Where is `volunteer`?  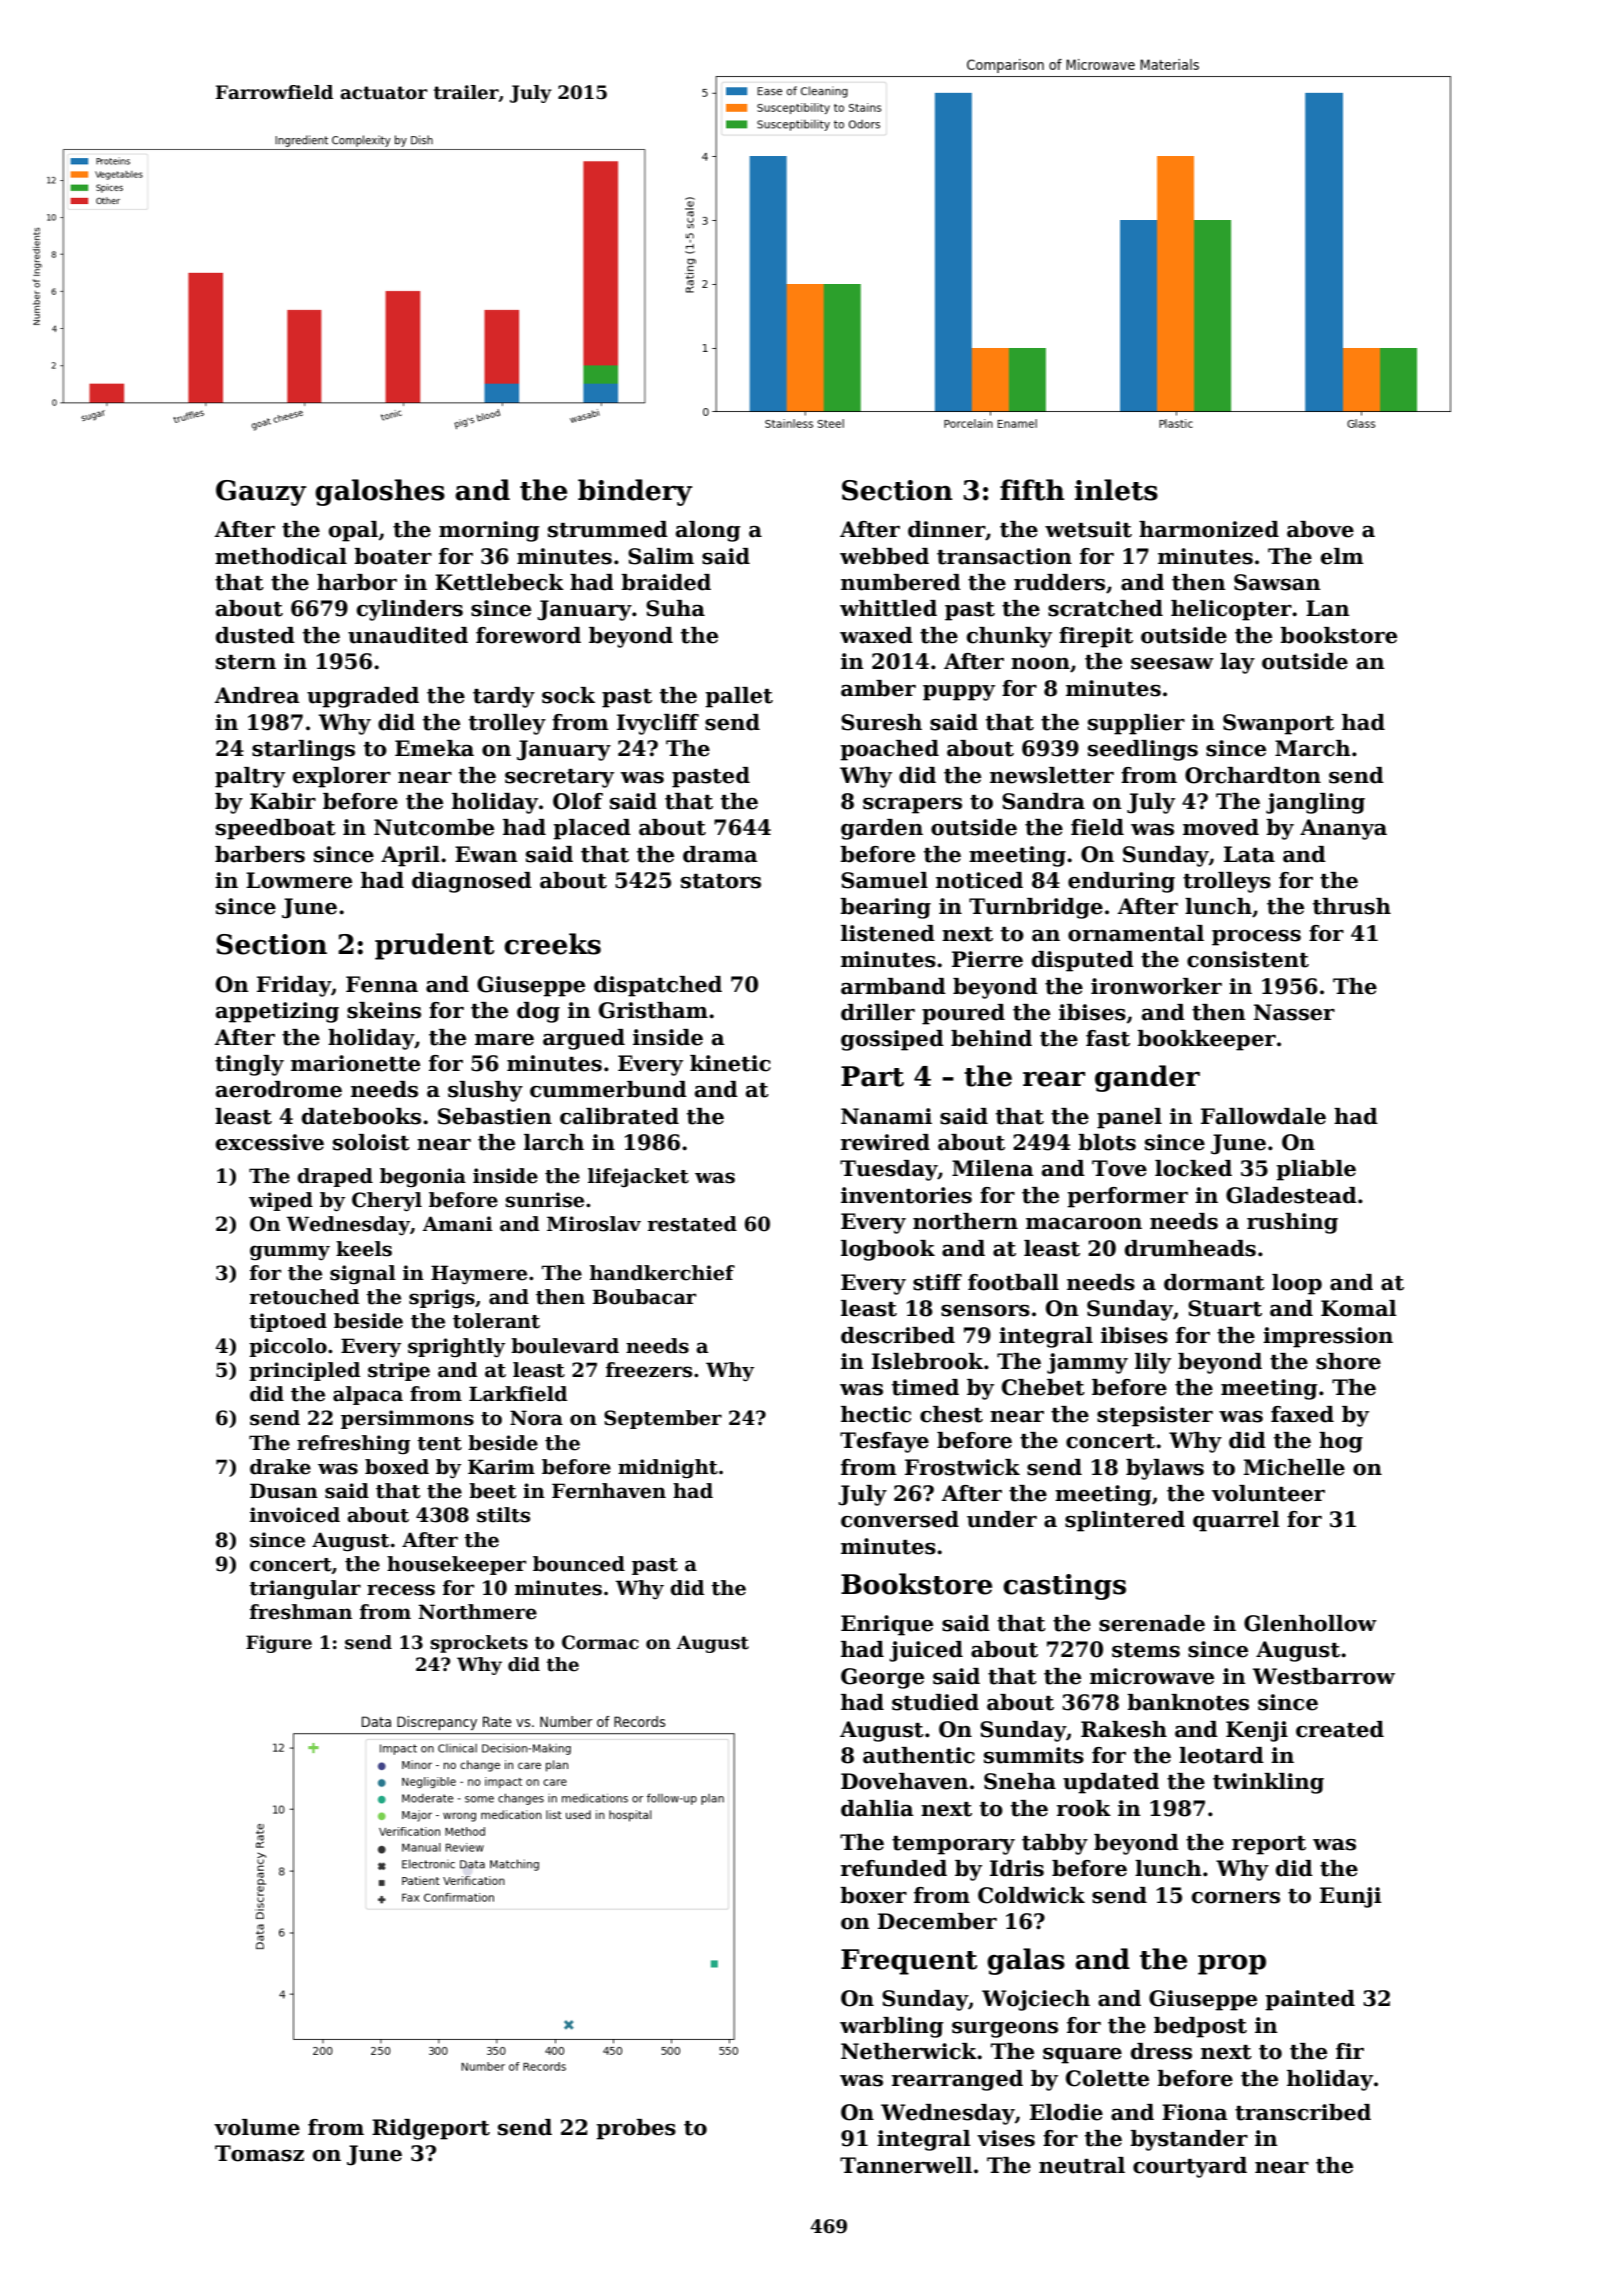 volunteer is located at coordinates (1268, 1493).
